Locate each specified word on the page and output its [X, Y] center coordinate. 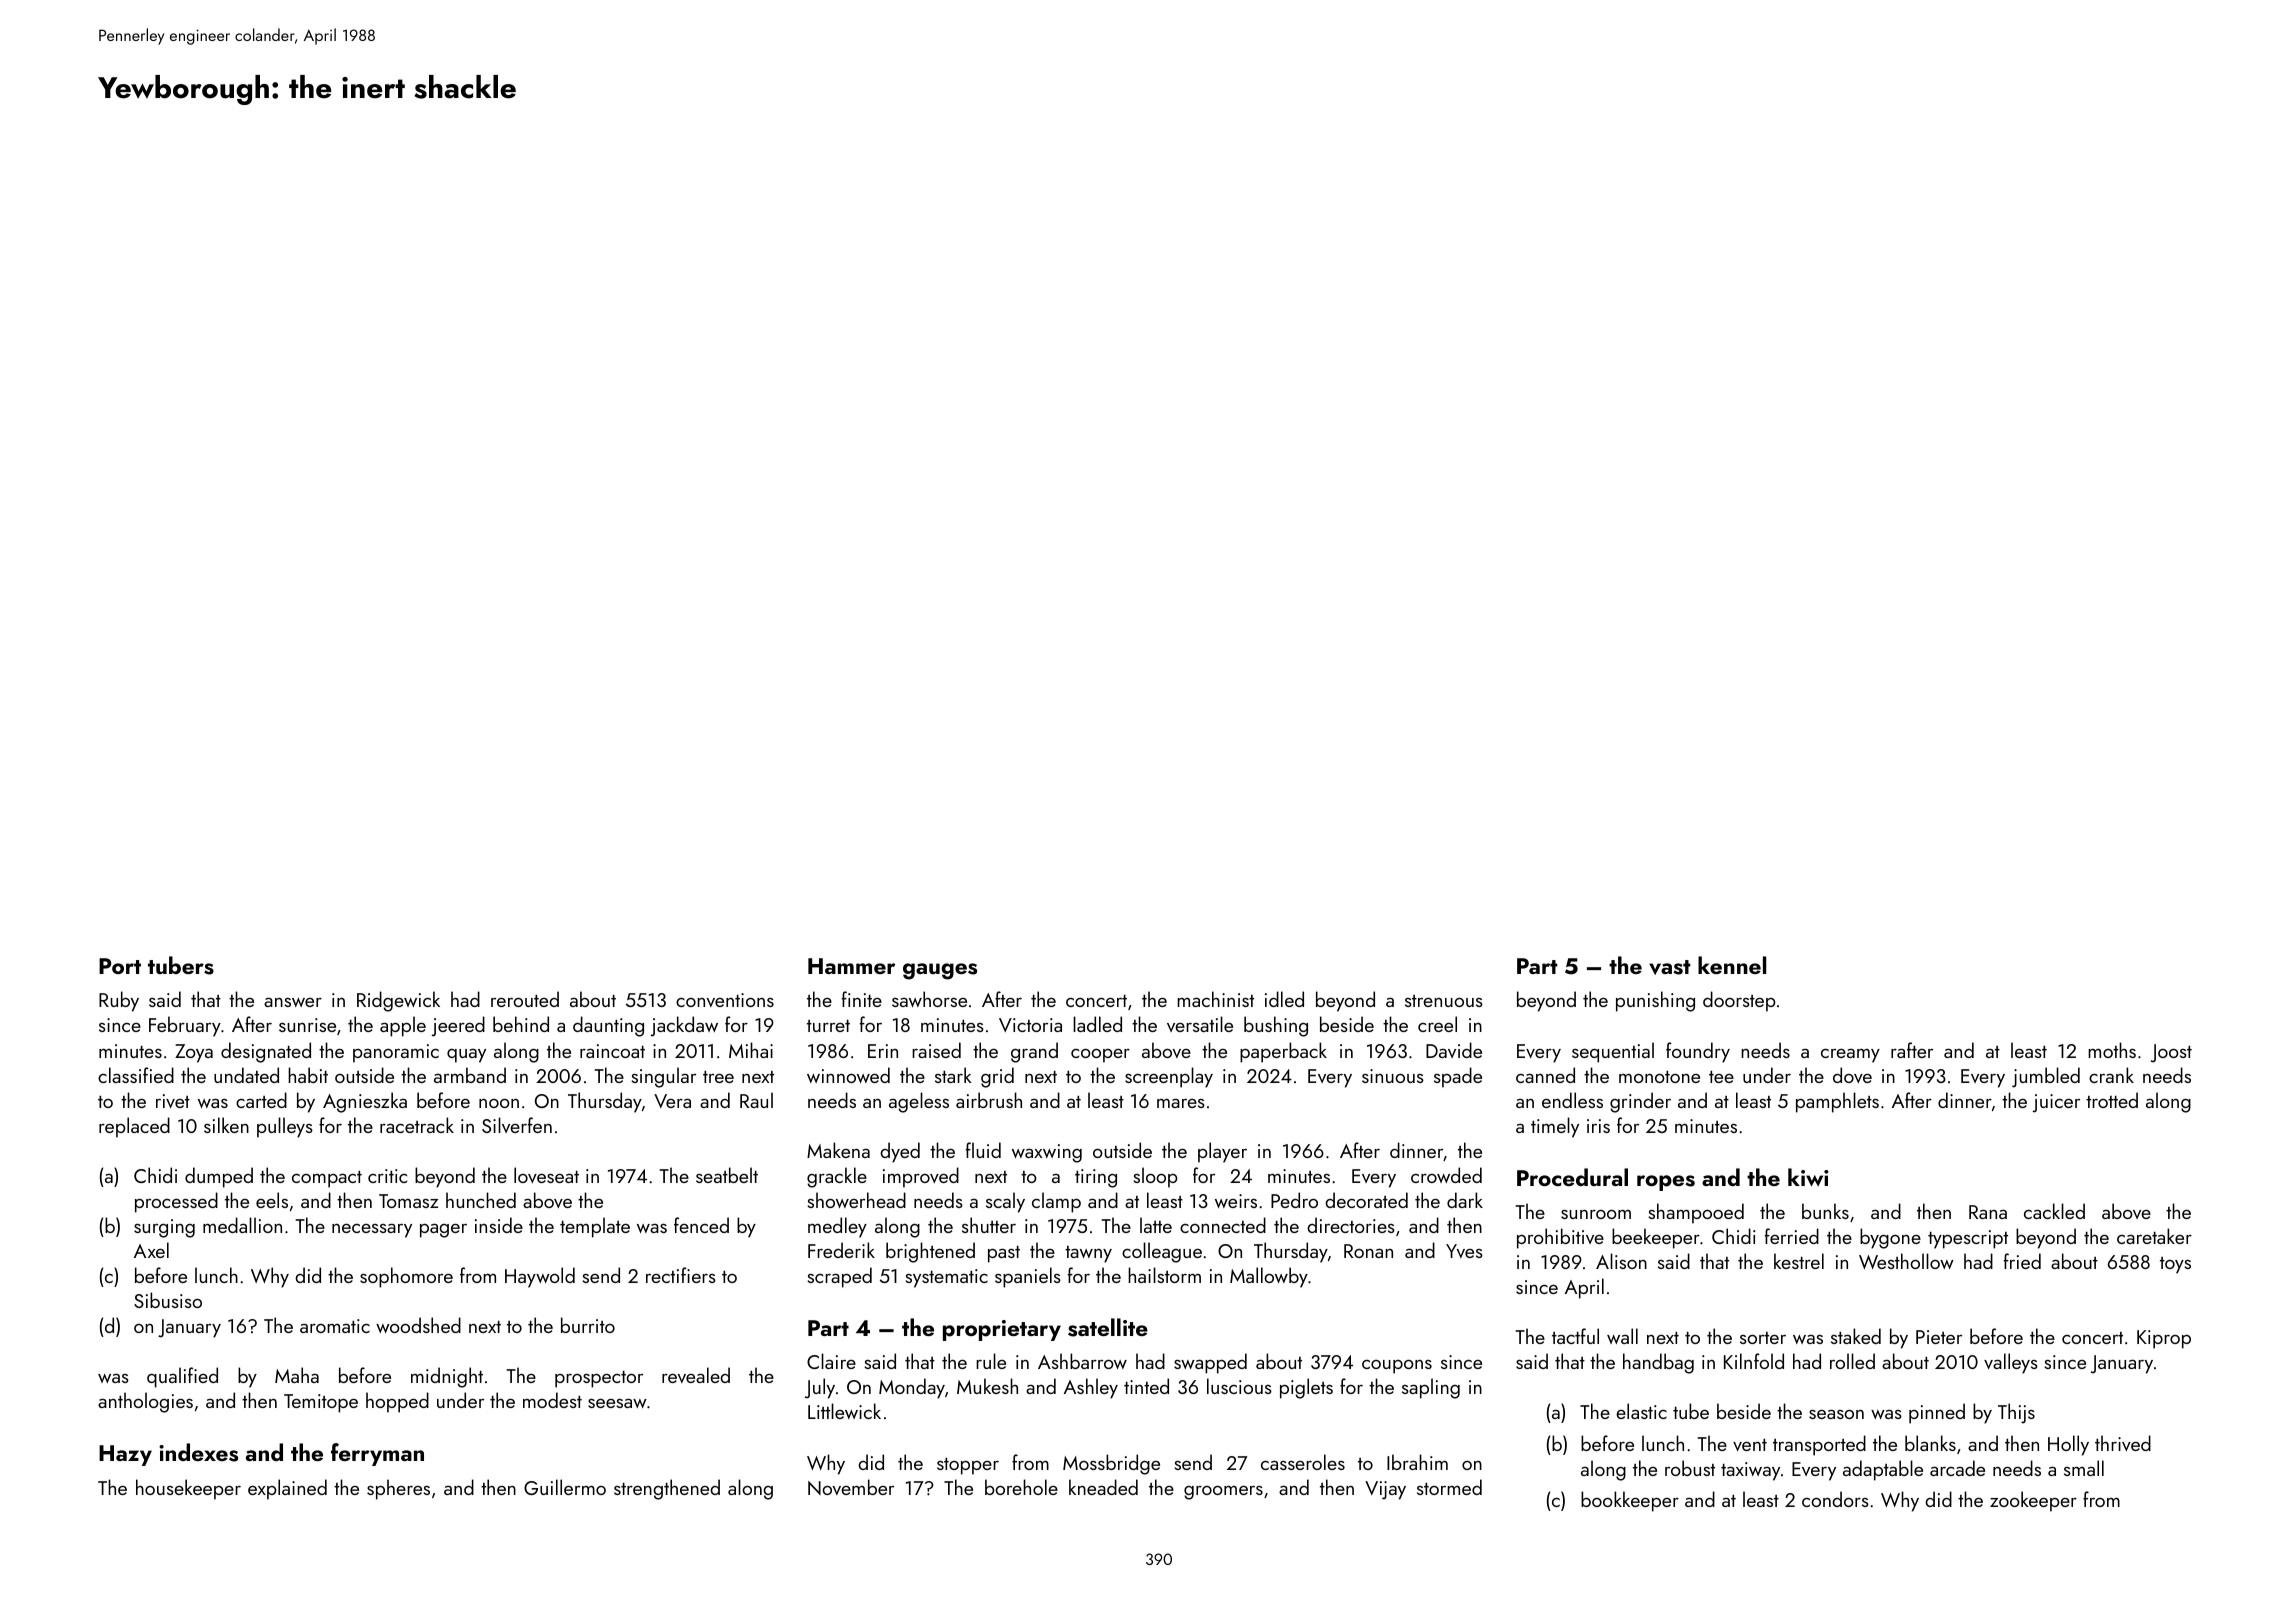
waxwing [1047, 1153]
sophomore [406, 1277]
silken [226, 1125]
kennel [1732, 965]
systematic [946, 1278]
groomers [1223, 1493]
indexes [198, 1452]
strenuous [1444, 1001]
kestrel [1799, 1261]
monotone [1659, 1077]
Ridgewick [398, 1001]
